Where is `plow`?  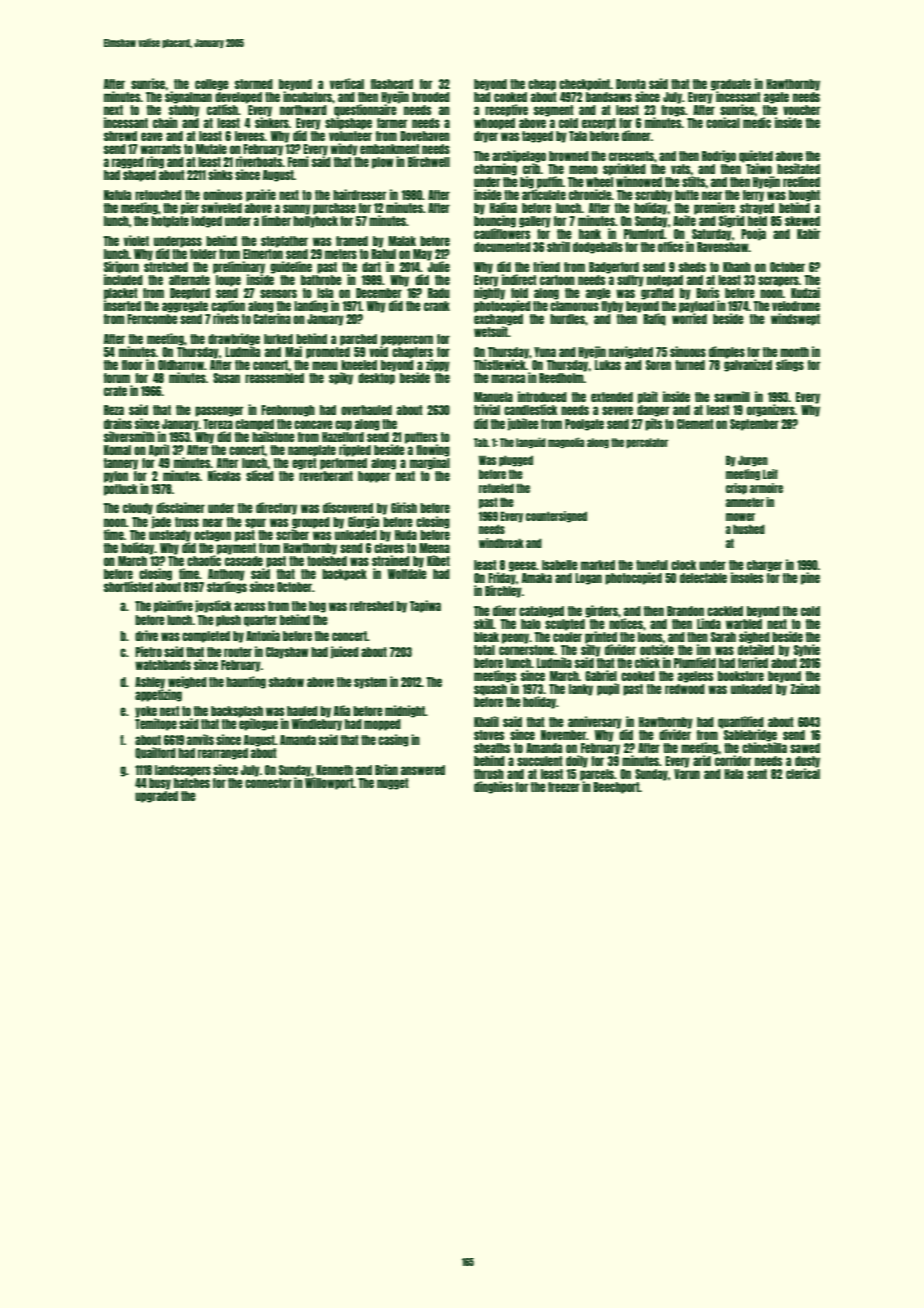
plow is located at coordinates (383, 163).
